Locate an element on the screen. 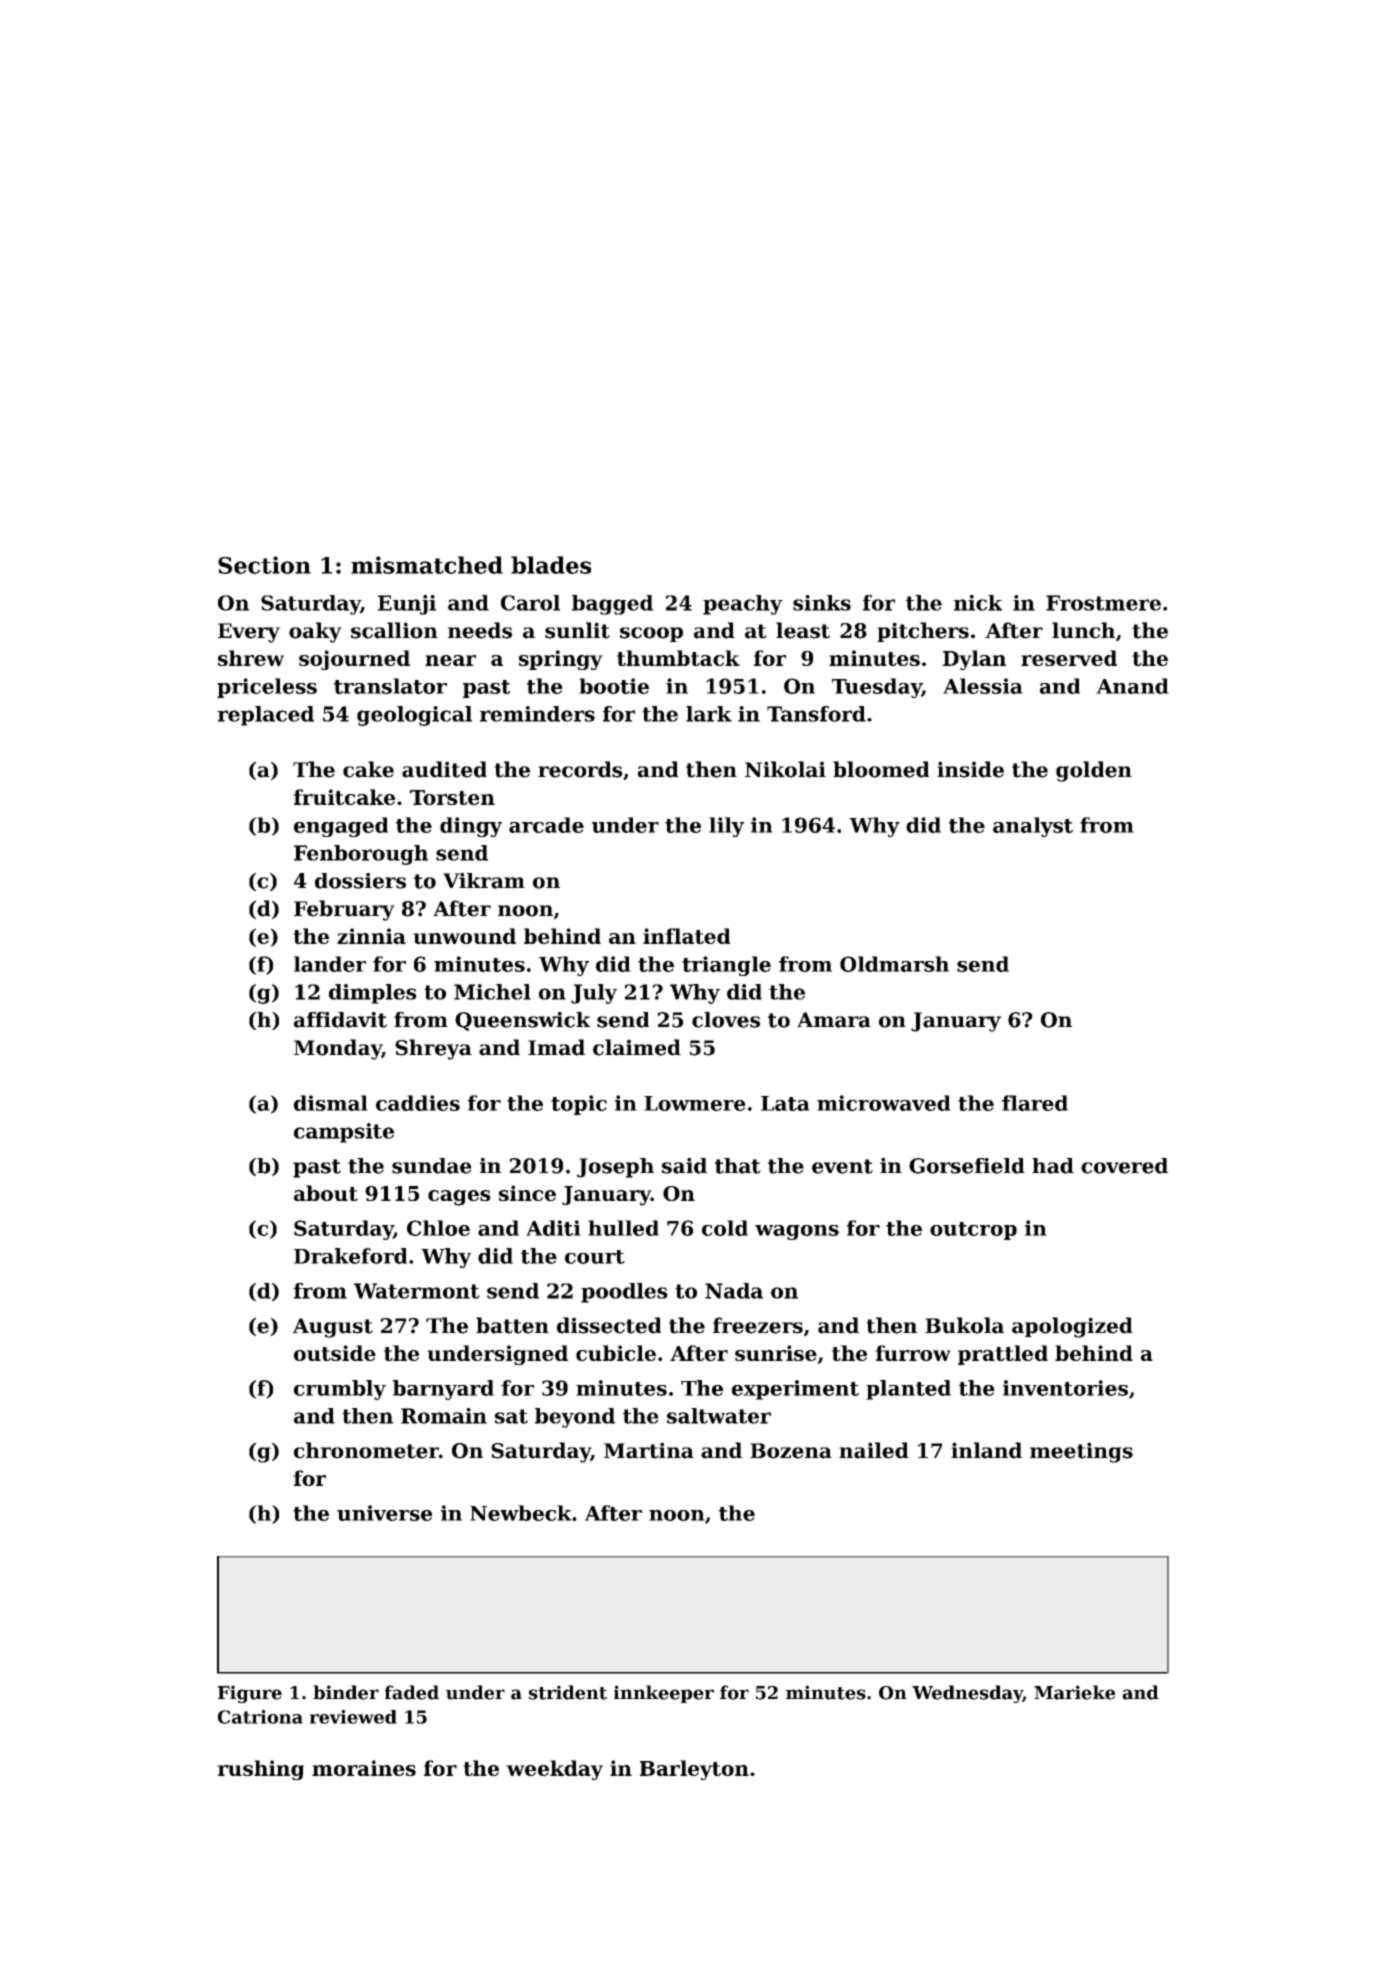  saltwater is located at coordinates (719, 1416).
